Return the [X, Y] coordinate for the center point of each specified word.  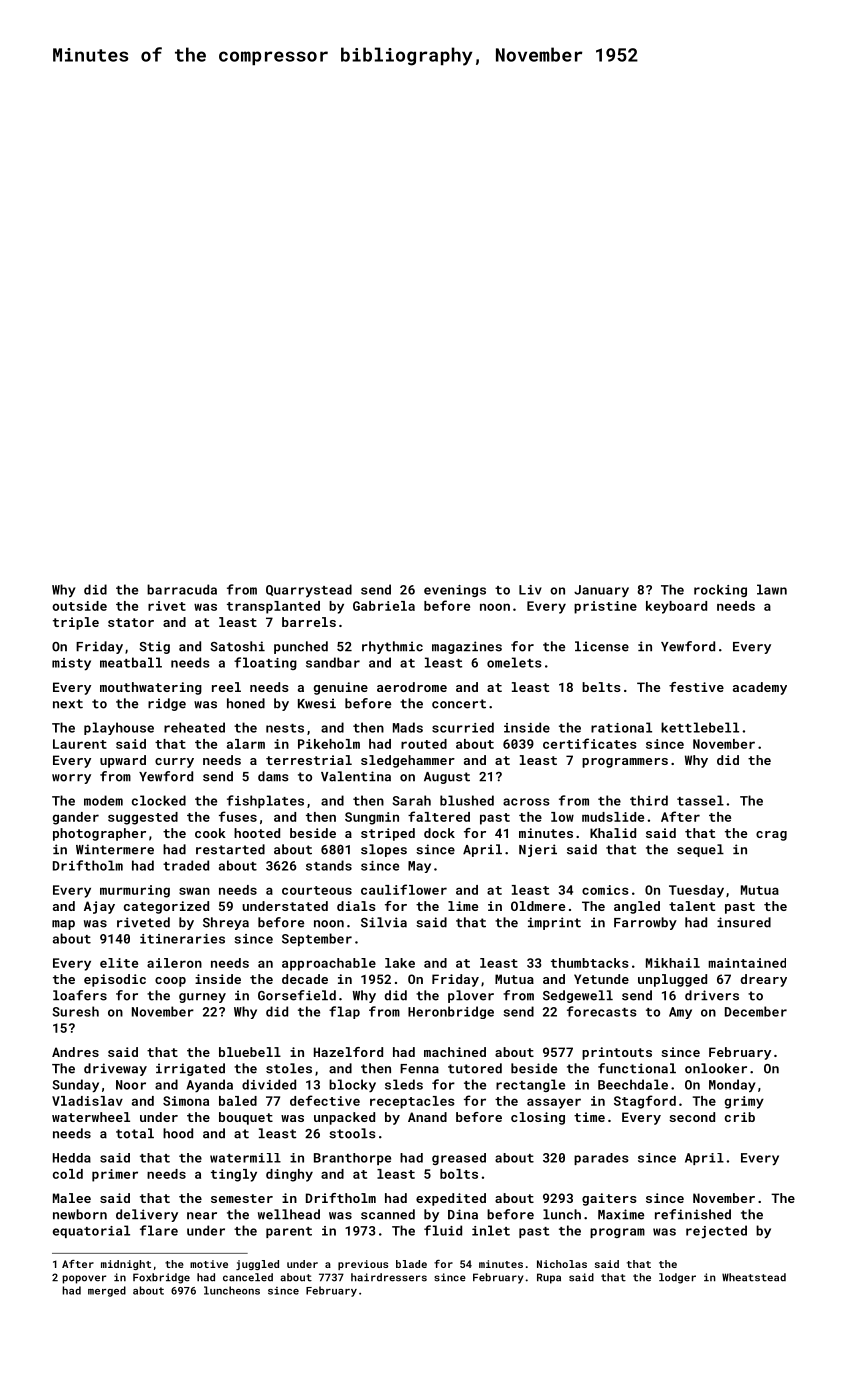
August [447, 778]
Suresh [75, 1011]
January [601, 591]
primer [115, 1175]
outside [79, 606]
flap [344, 1012]
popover [84, 1279]
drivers [712, 995]
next [68, 704]
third [649, 800]
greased [459, 1159]
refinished [693, 1214]
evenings [455, 591]
